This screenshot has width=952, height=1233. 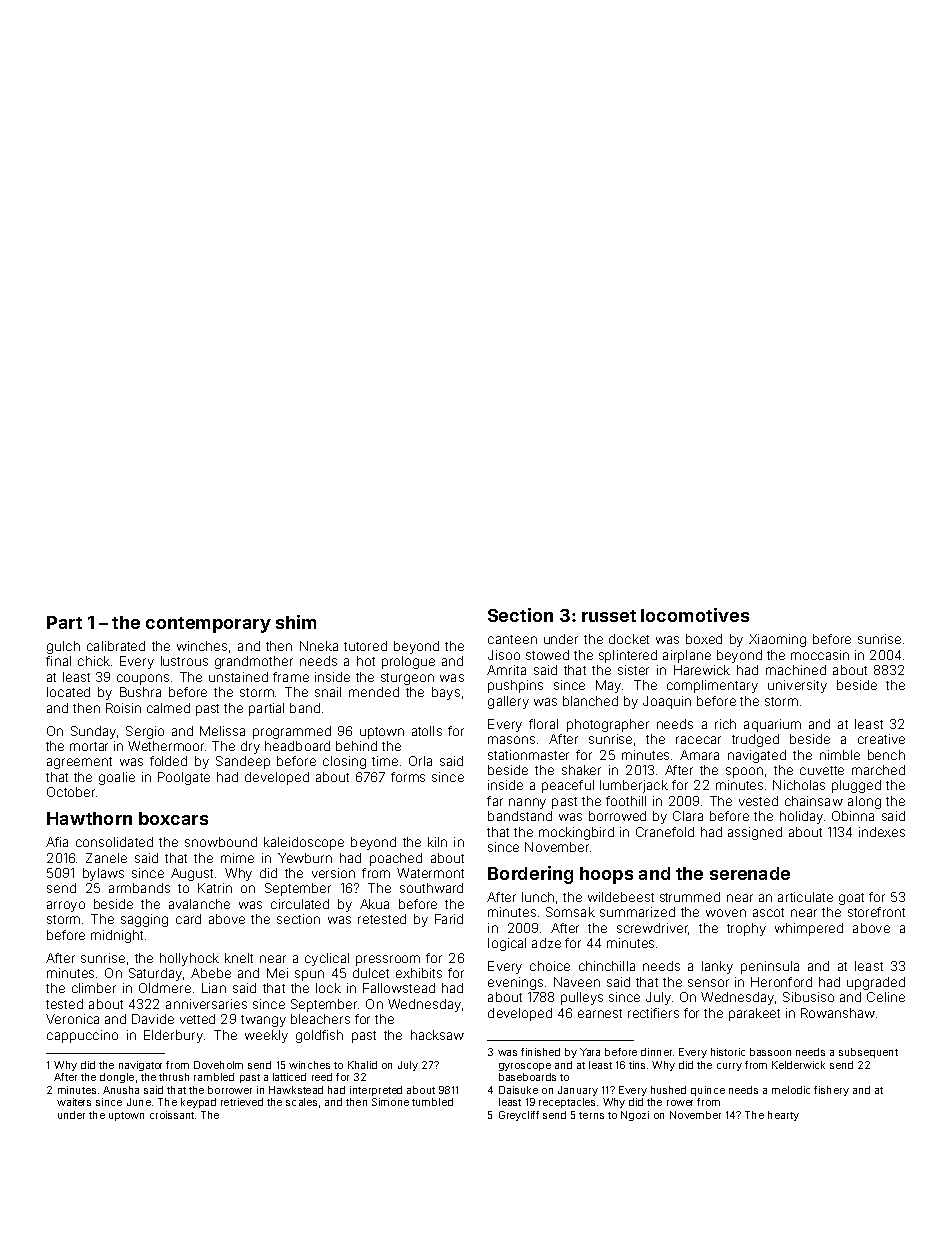 What do you see at coordinates (66, 906) in the screenshot?
I see `arroyo` at bounding box center [66, 906].
